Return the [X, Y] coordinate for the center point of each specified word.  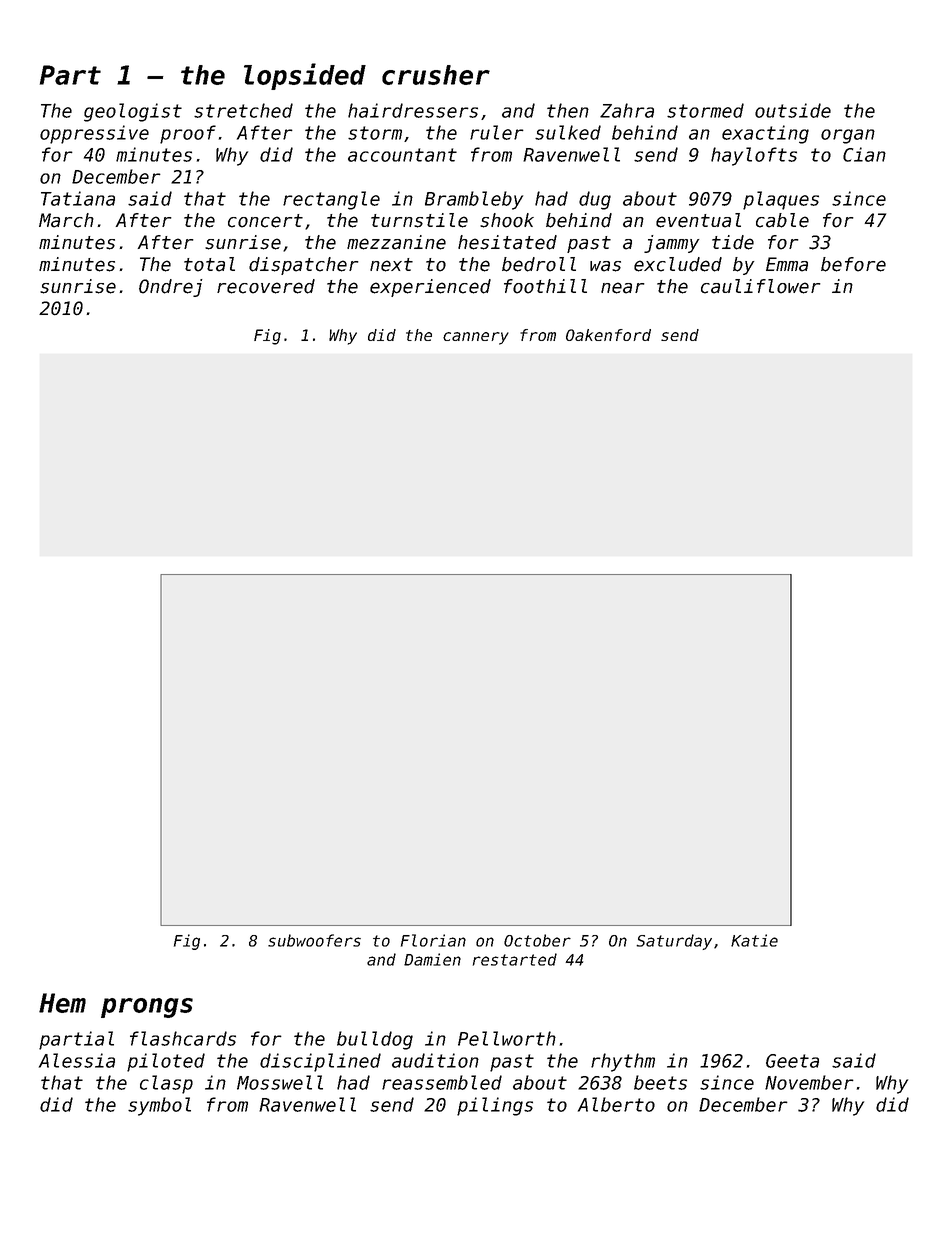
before [853, 264]
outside [793, 110]
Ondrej [170, 288]
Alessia [77, 1060]
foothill [545, 286]
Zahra [627, 110]
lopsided [305, 76]
